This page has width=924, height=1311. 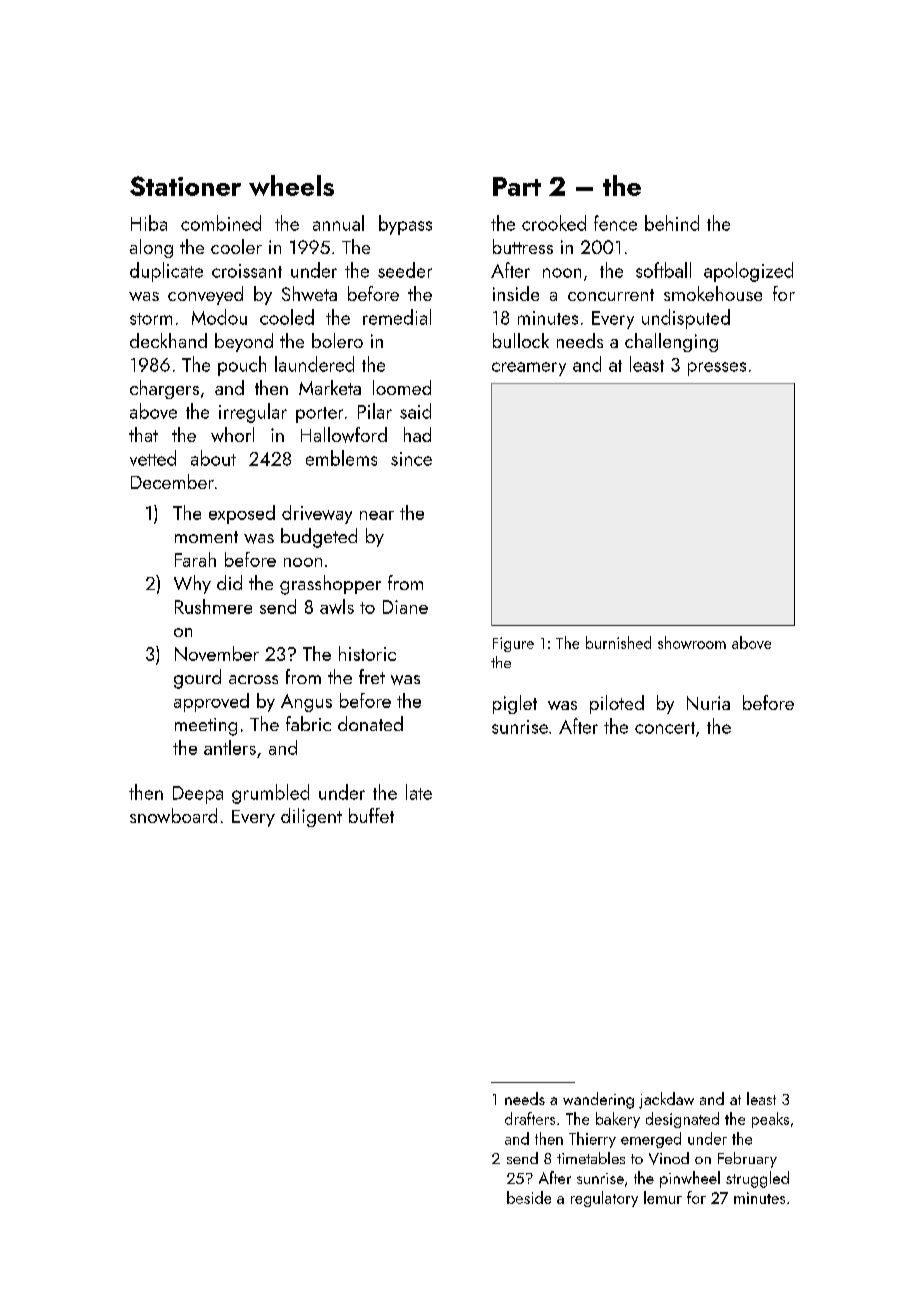 What do you see at coordinates (598, 1100) in the page?
I see `wandering` at bounding box center [598, 1100].
